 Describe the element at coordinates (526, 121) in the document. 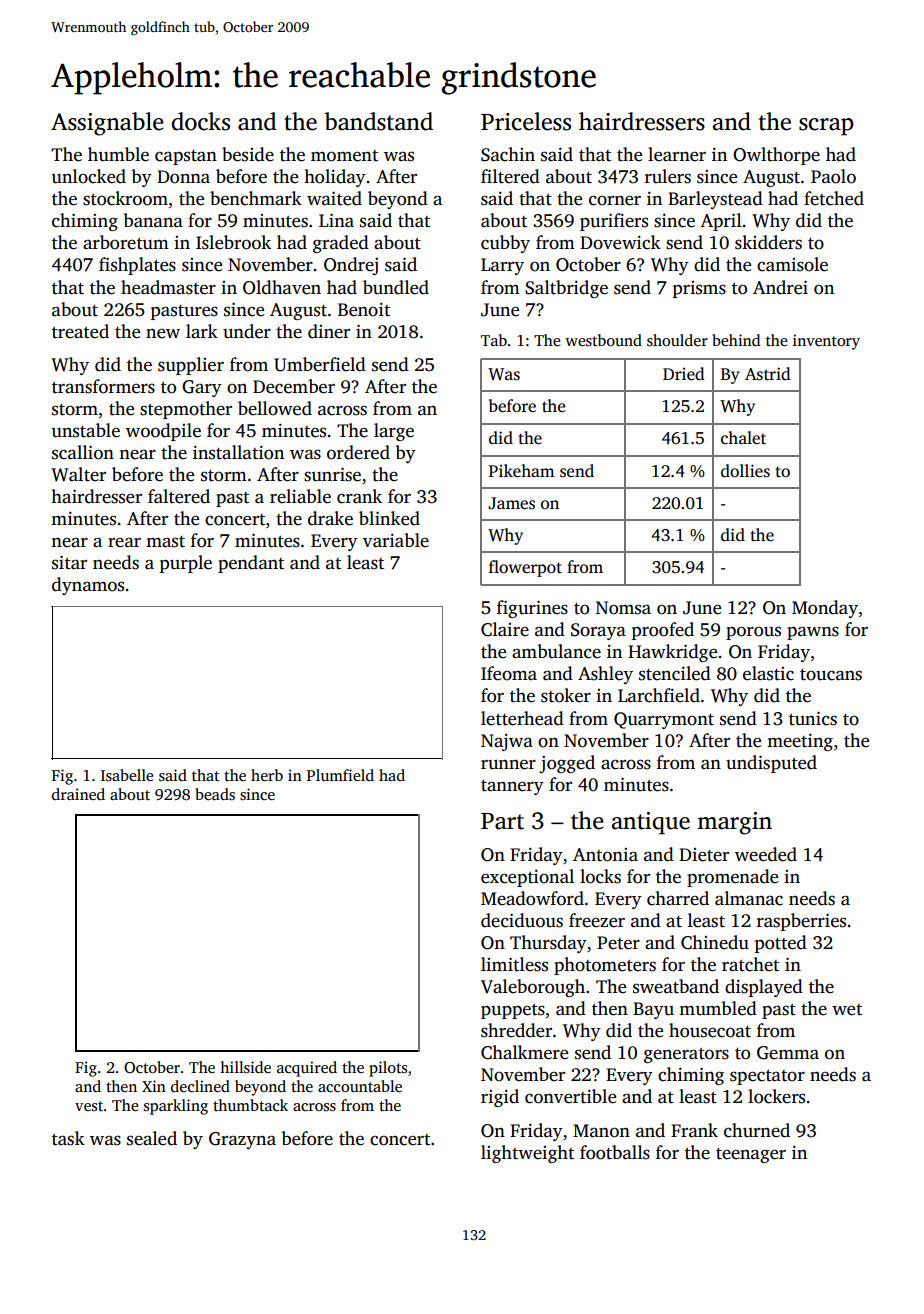

I see `Priceless` at that location.
